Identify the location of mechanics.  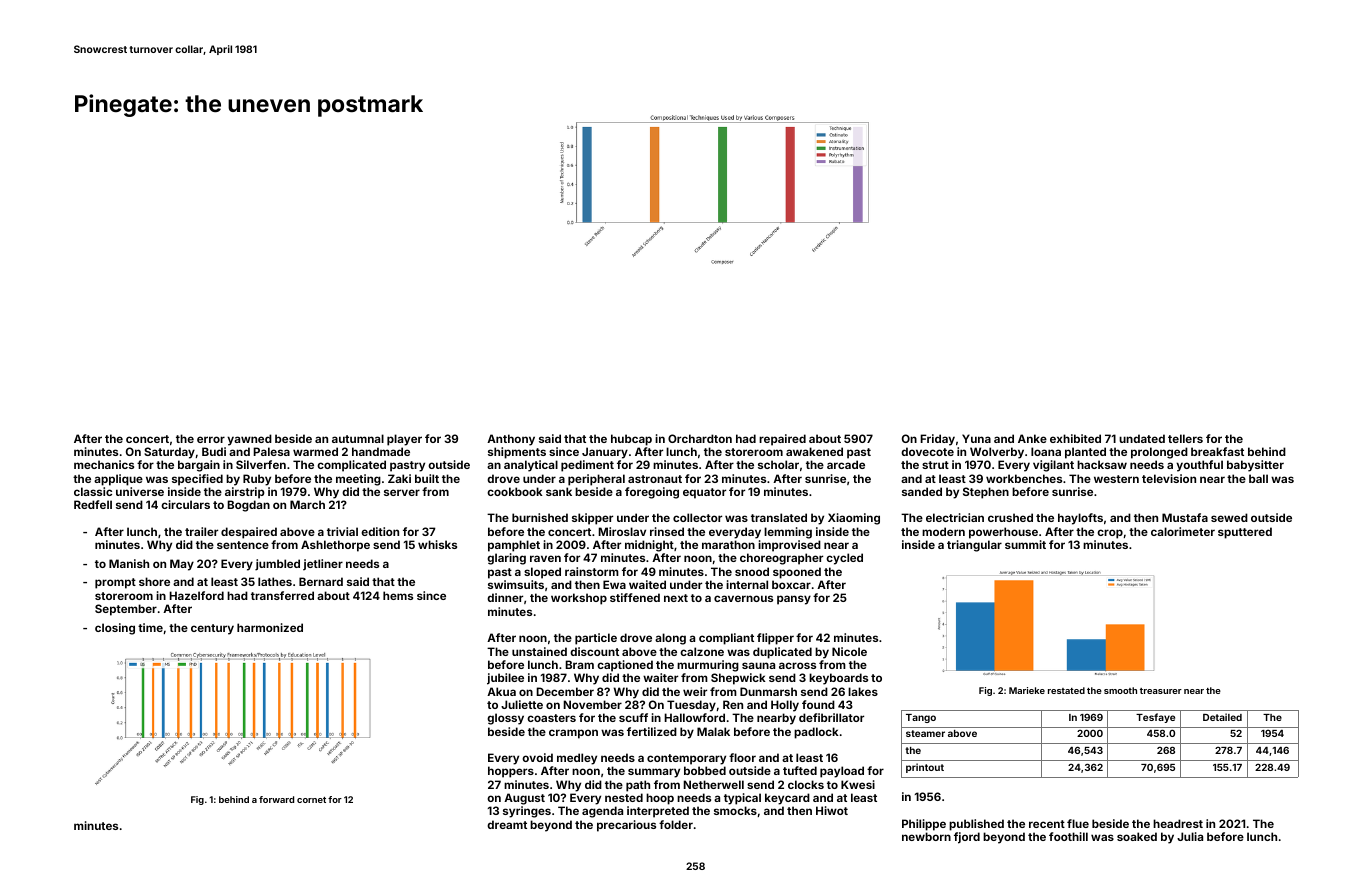
(104, 464).
